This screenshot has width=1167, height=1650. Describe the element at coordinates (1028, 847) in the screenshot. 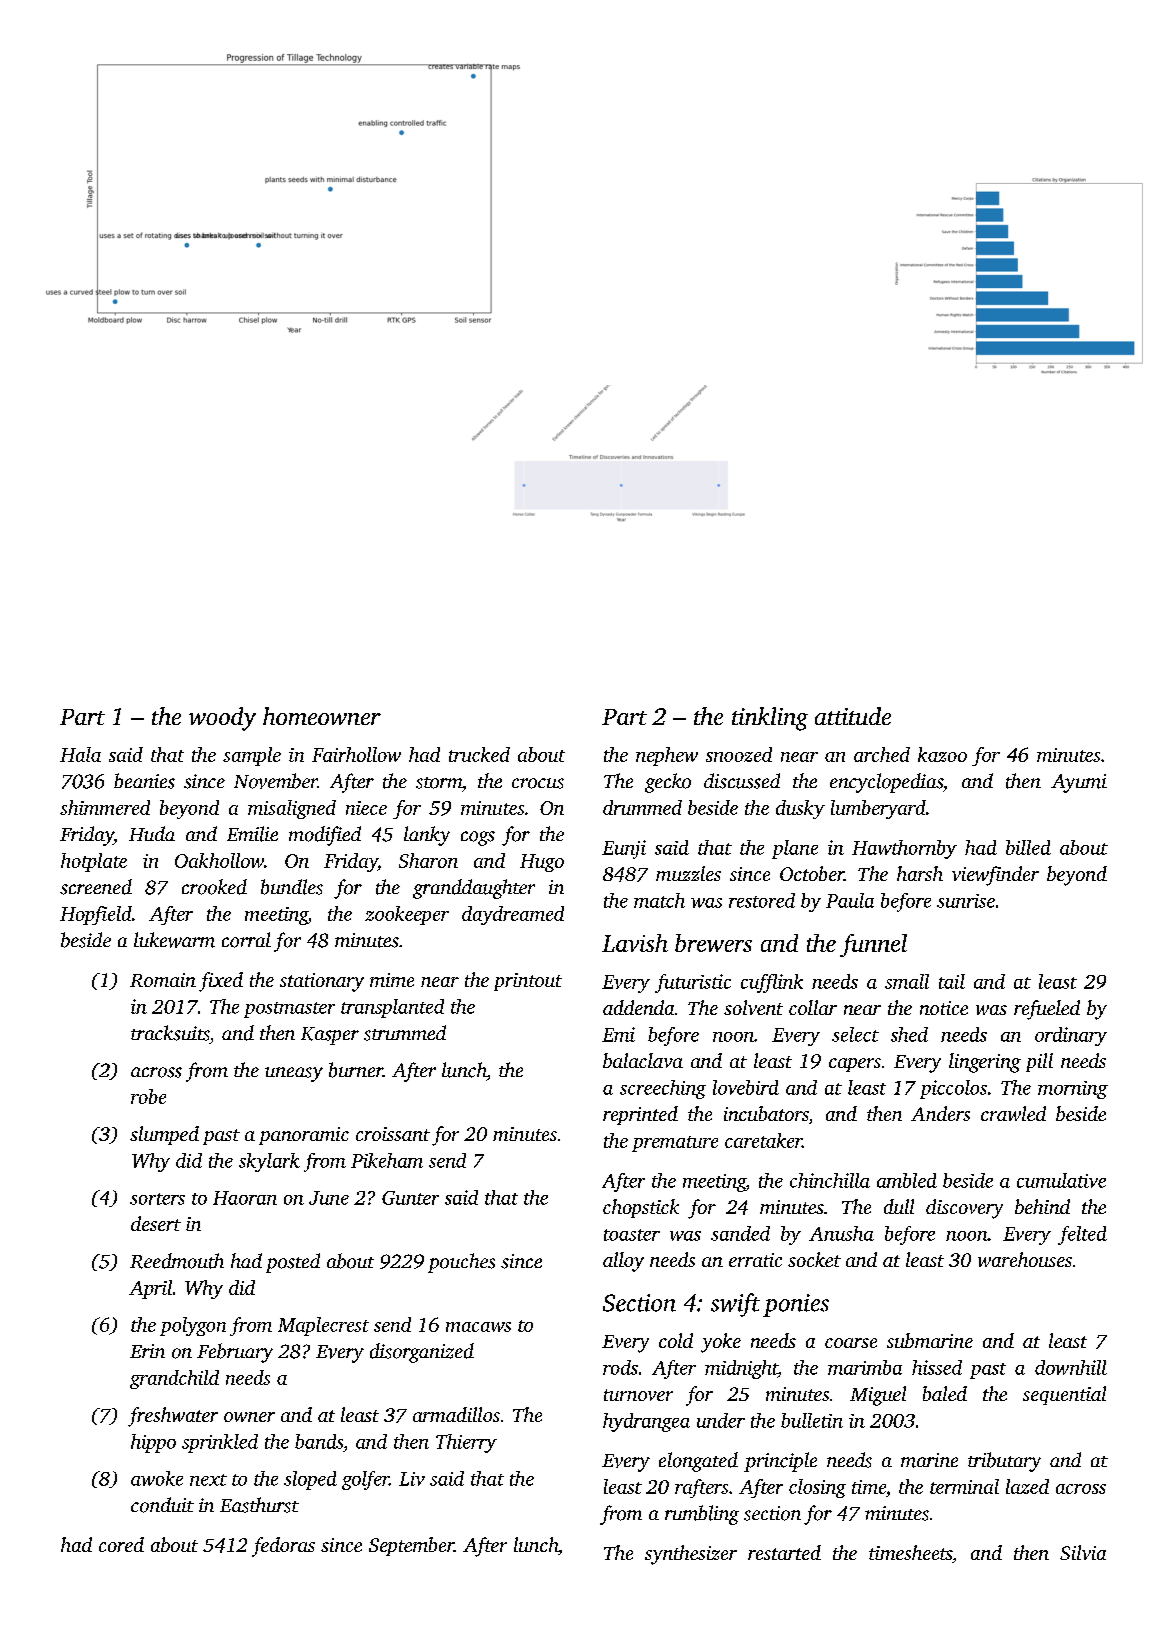

I see `billed` at that location.
